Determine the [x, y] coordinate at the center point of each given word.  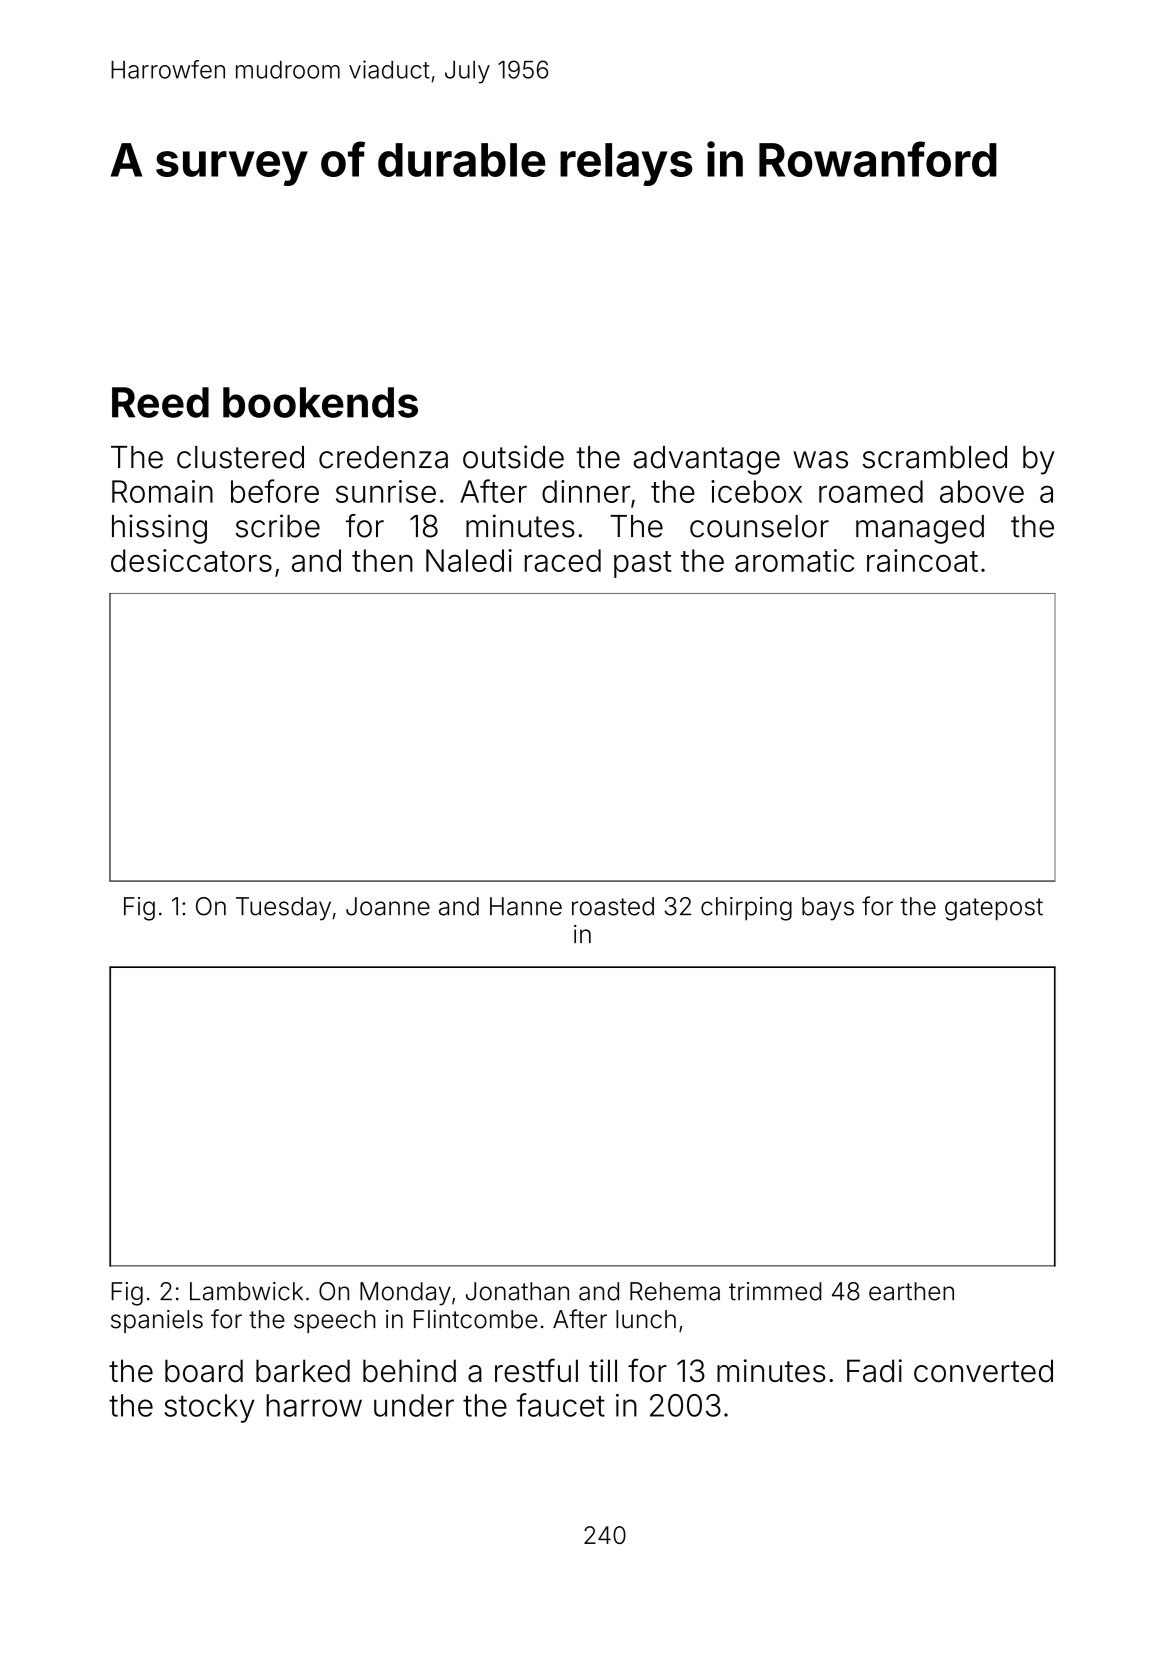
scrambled [934, 457]
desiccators [191, 560]
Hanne [526, 906]
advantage [707, 460]
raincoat [922, 560]
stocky [209, 1408]
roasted [613, 906]
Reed [160, 402]
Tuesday [283, 909]
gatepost [994, 909]
